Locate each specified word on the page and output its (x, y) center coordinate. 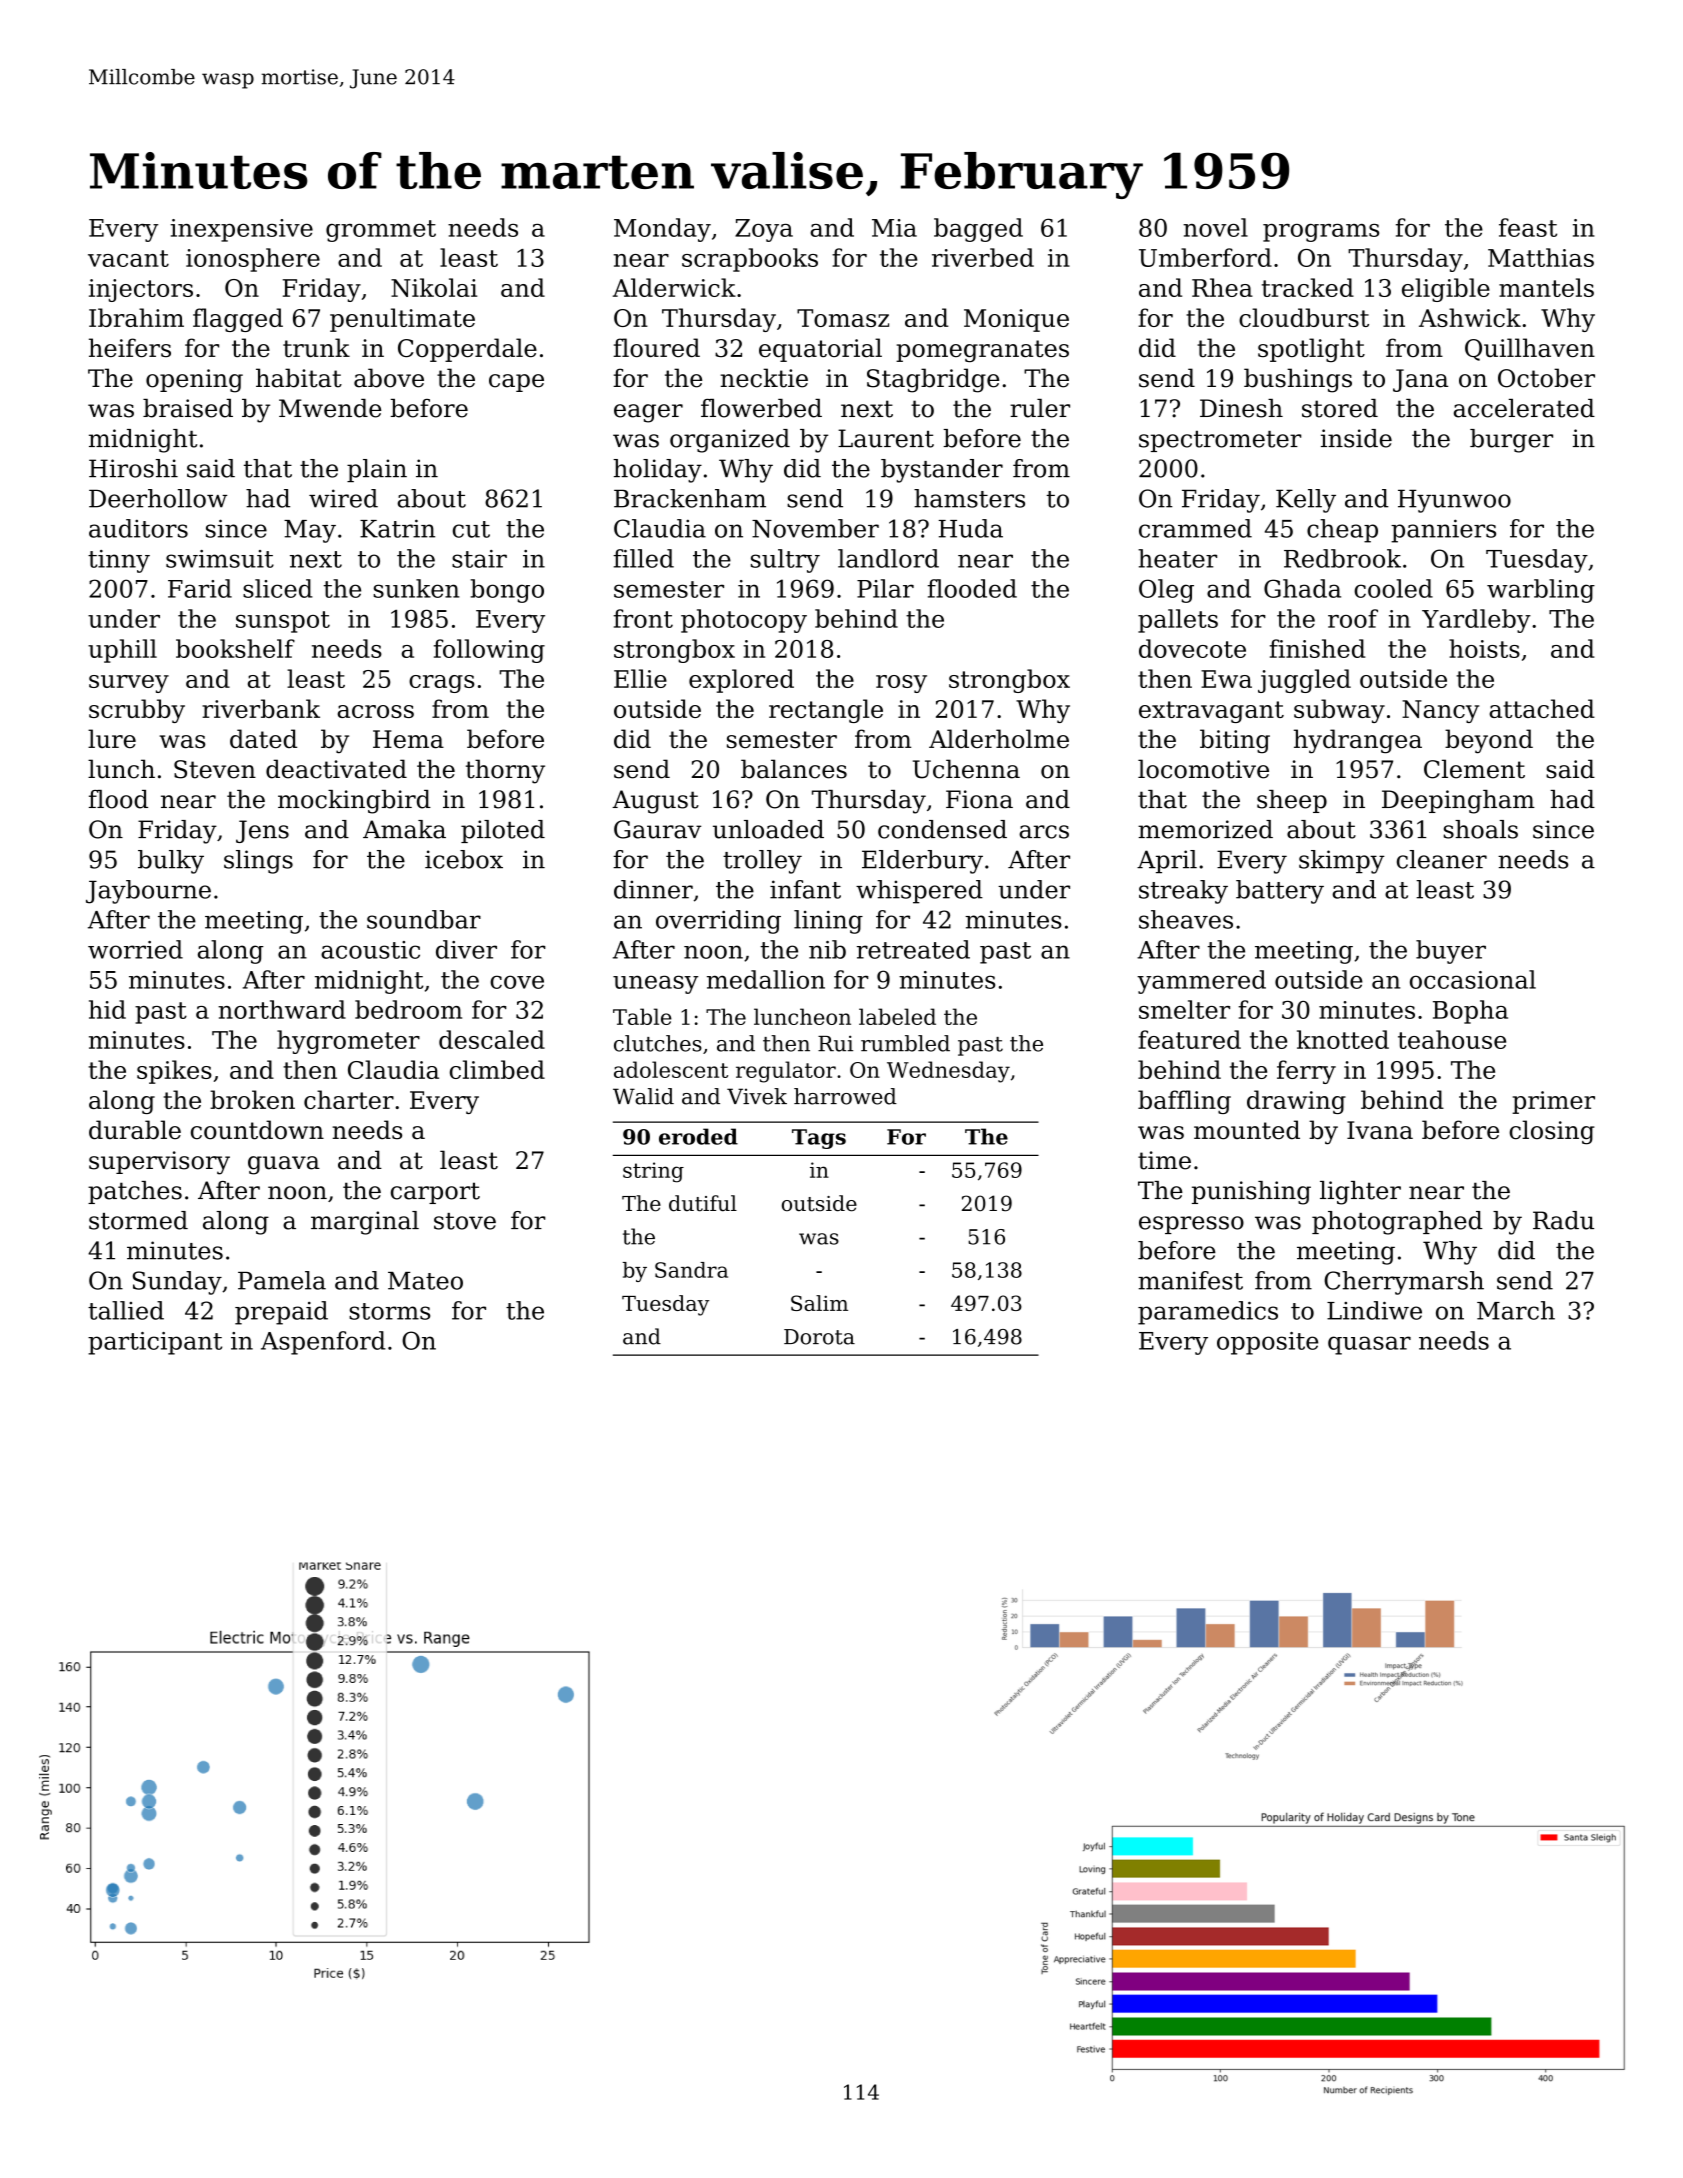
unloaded (768, 829)
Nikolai (434, 287)
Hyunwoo (1454, 501)
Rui (835, 1043)
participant (155, 1343)
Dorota (819, 1337)
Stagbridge (933, 380)
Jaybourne (148, 892)
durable (135, 1130)
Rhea (1222, 287)
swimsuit (220, 559)
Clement (1474, 769)
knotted (1343, 1039)
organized (730, 441)
